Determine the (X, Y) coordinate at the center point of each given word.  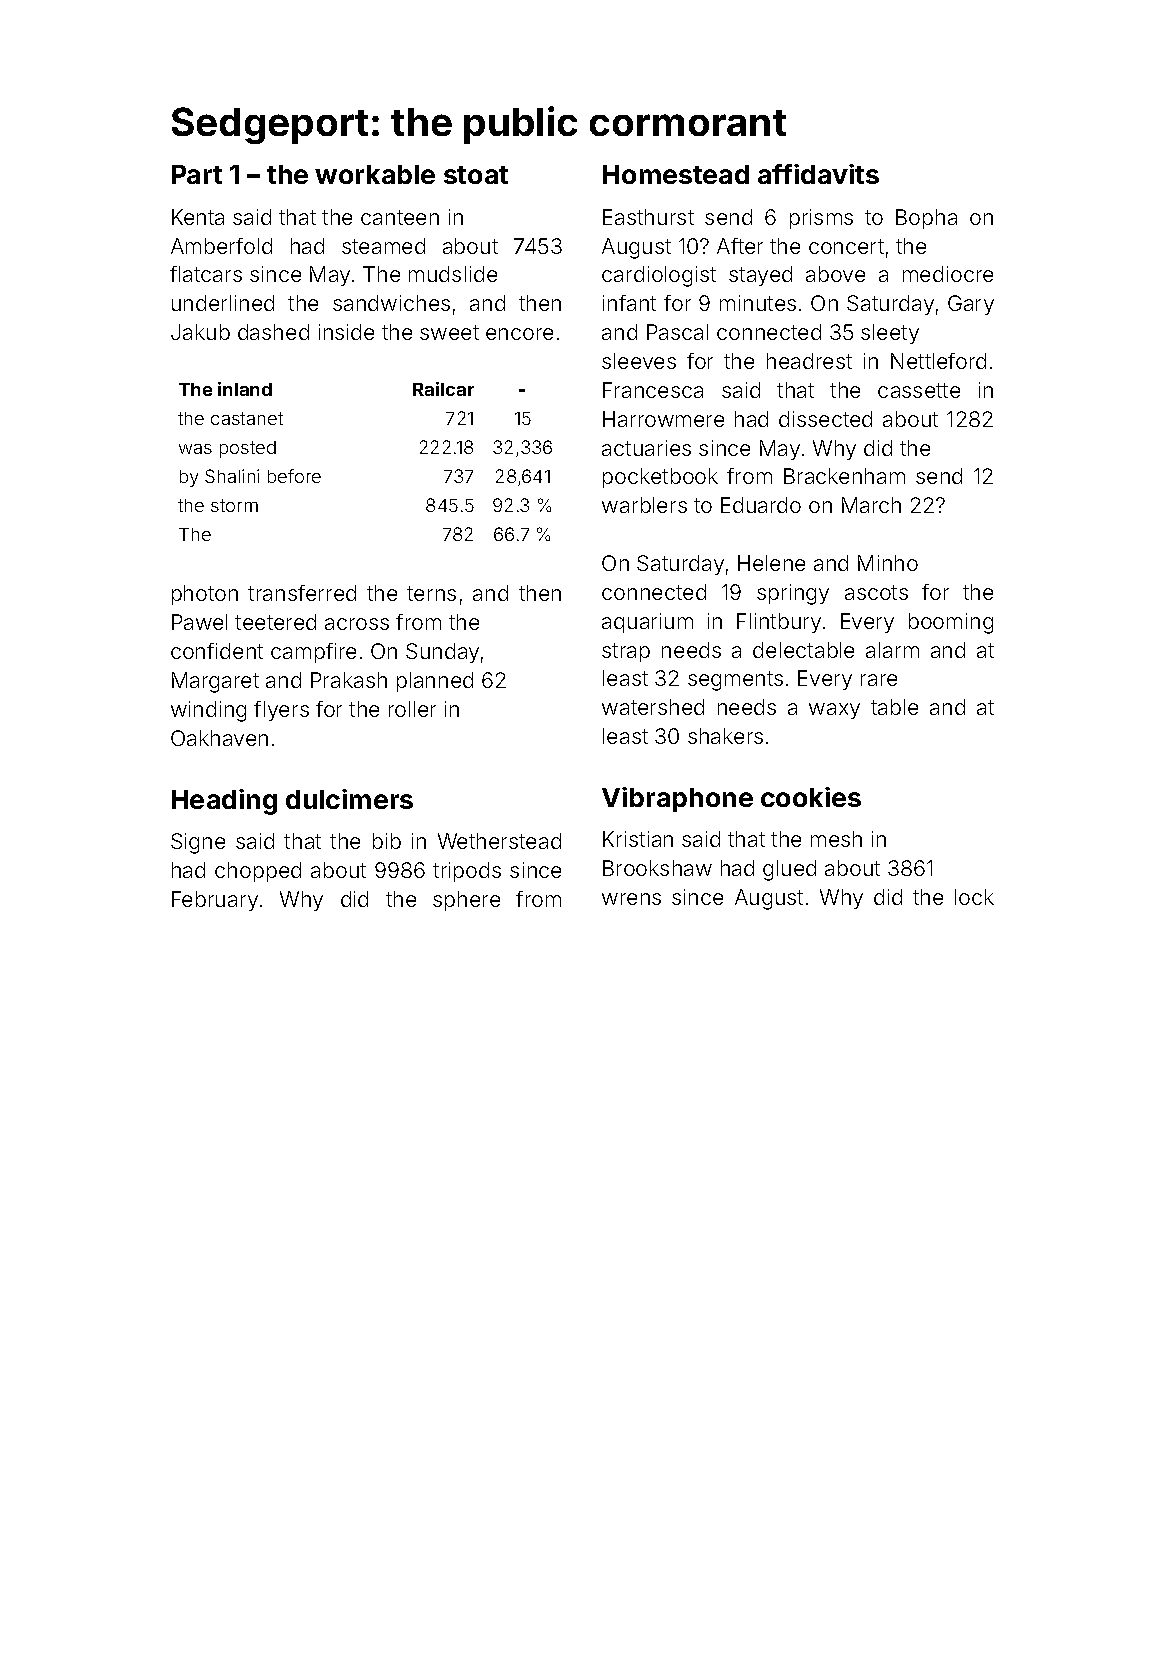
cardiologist (659, 276)
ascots (876, 592)
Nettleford (938, 361)
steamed (383, 246)
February (215, 901)
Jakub (200, 332)
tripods (467, 872)
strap (626, 652)
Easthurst (648, 217)
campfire (313, 653)
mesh (836, 839)
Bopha (926, 219)
